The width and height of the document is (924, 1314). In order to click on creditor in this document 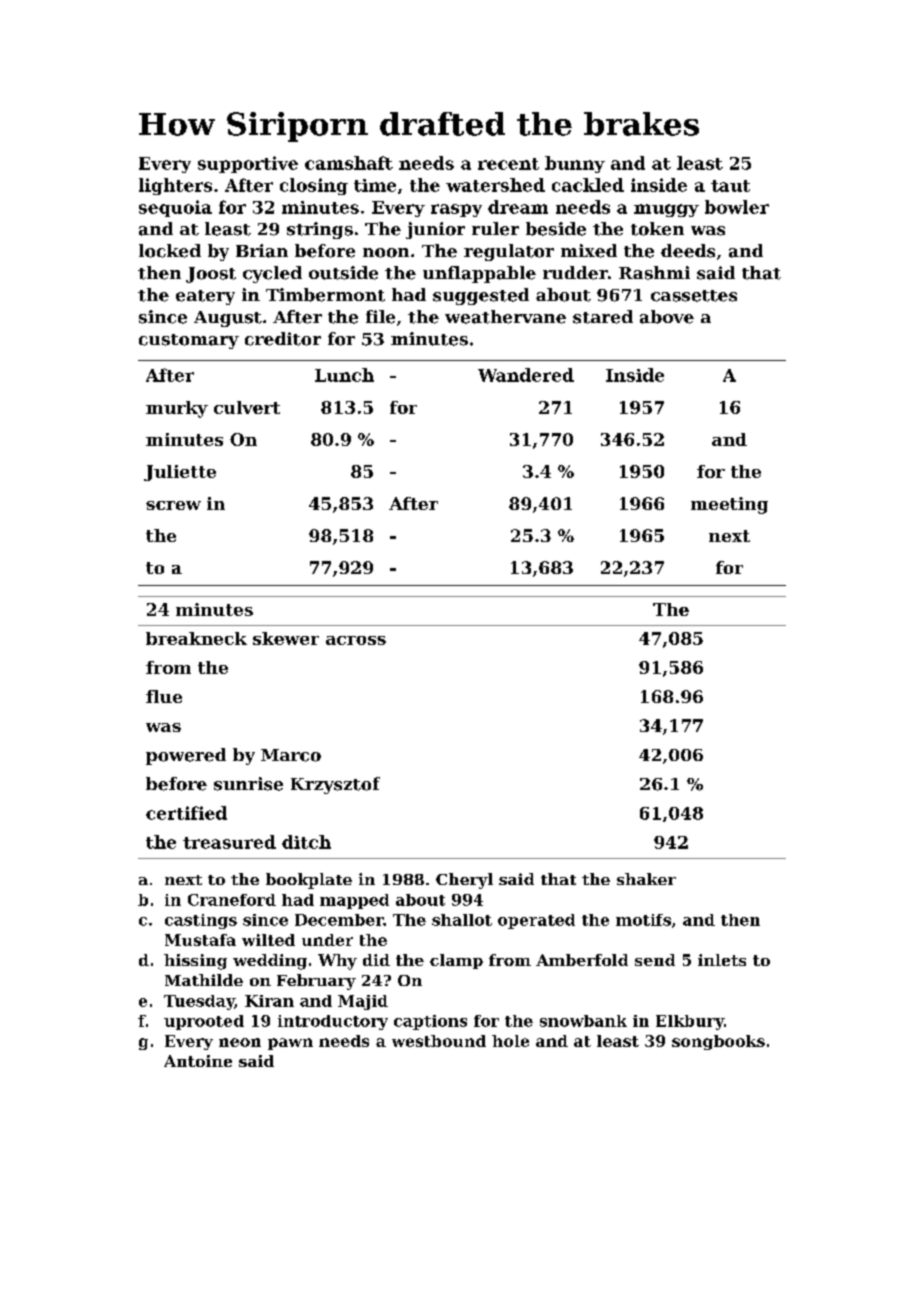, I will do `click(283, 339)`.
